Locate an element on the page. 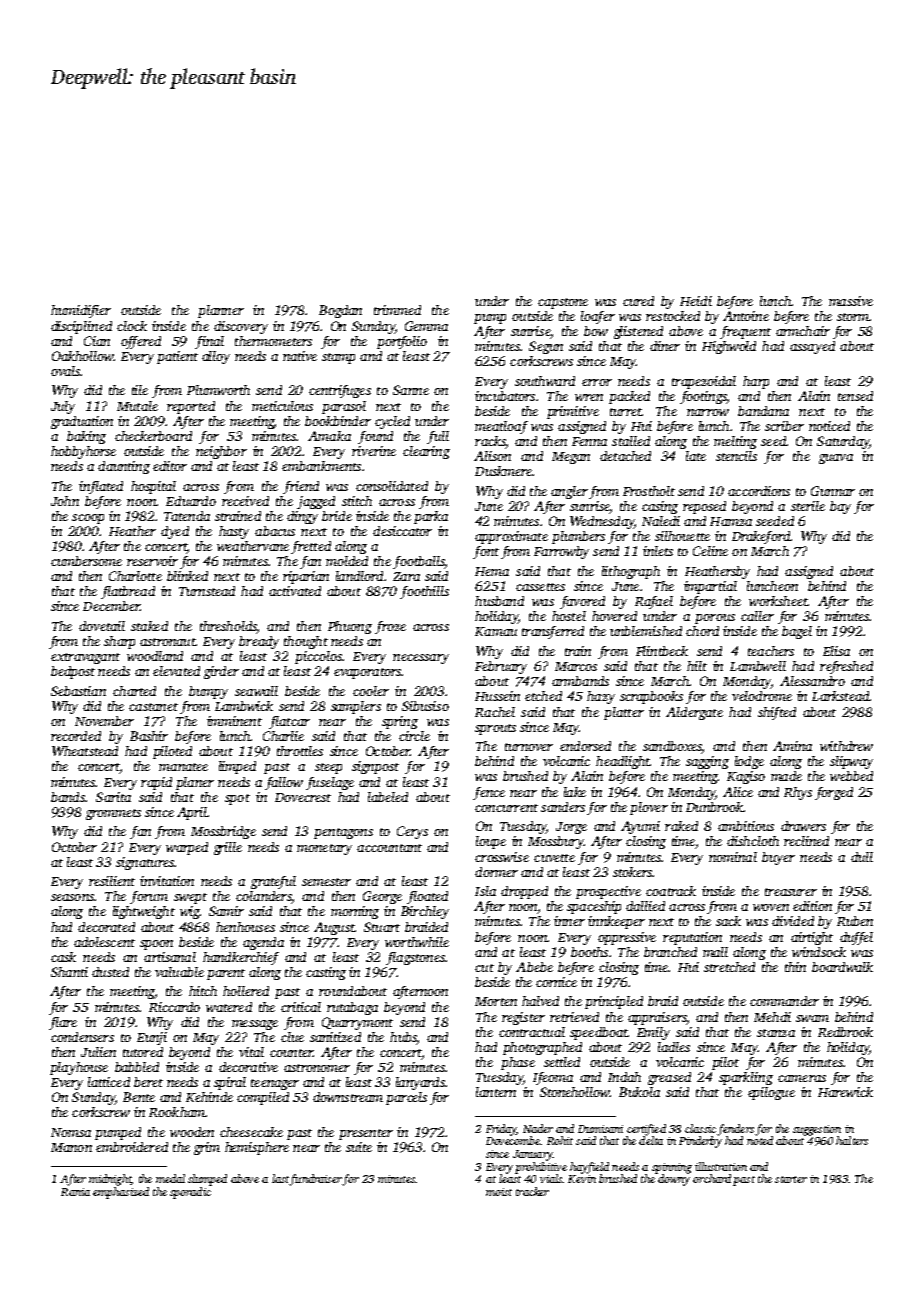 This page has height=1308, width=924. Rania is located at coordinates (75, 1192).
